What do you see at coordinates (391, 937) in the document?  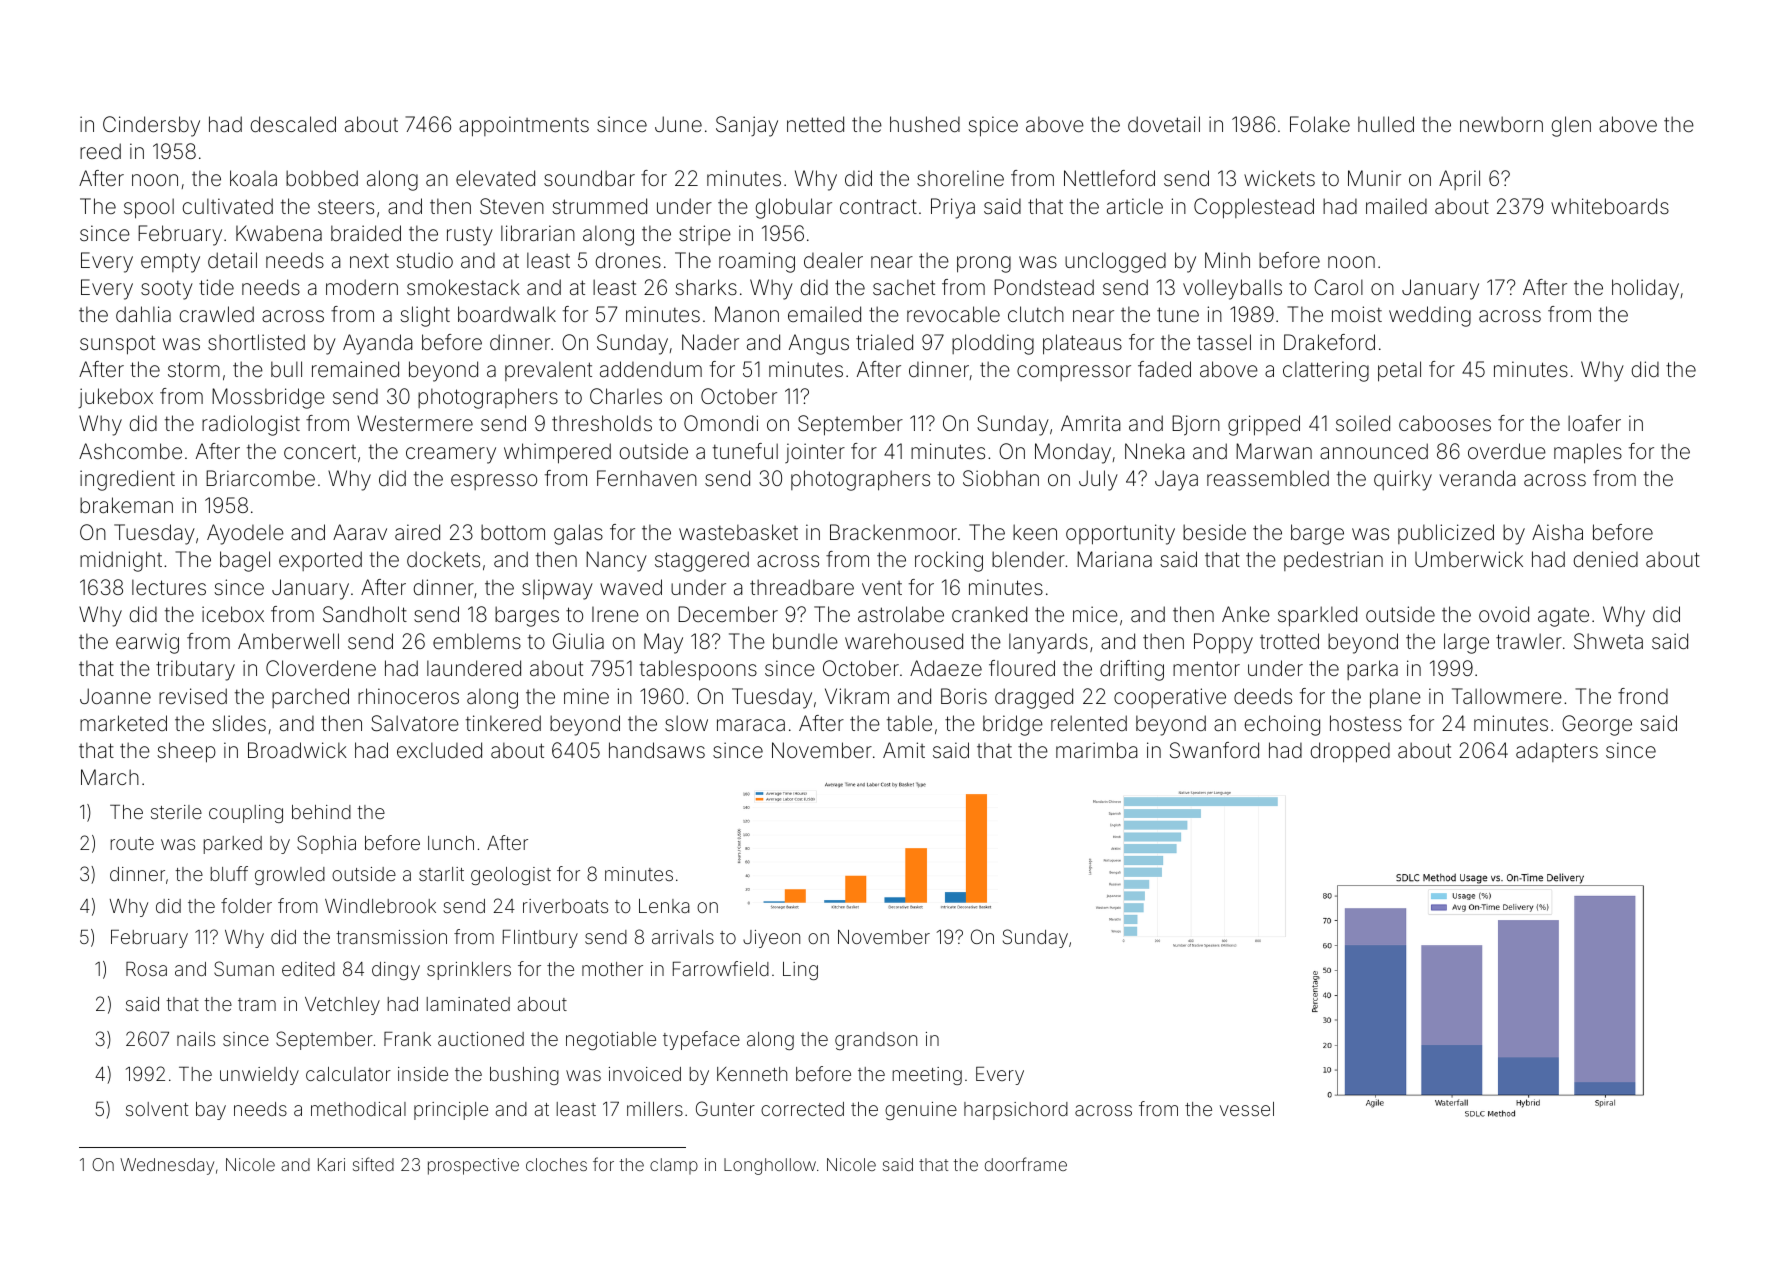 I see `transmission` at bounding box center [391, 937].
